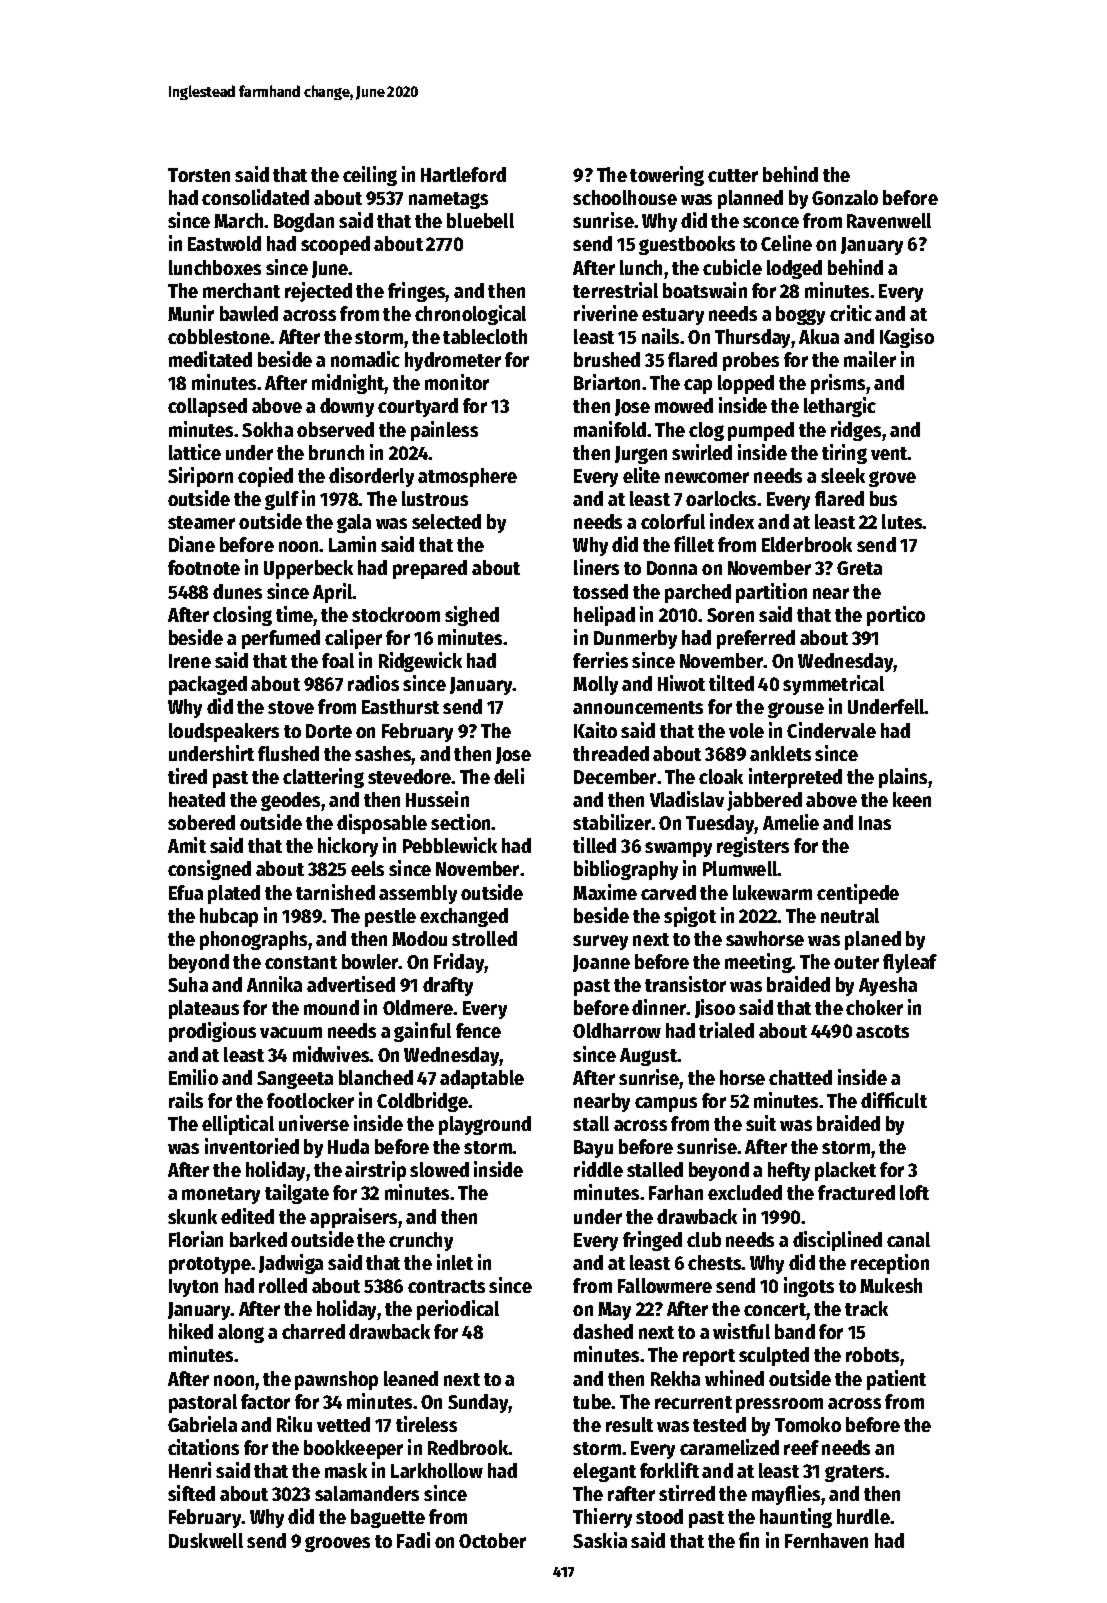 The height and width of the screenshot is (1603, 1107). Describe the element at coordinates (863, 1516) in the screenshot. I see `hurdle` at that location.
